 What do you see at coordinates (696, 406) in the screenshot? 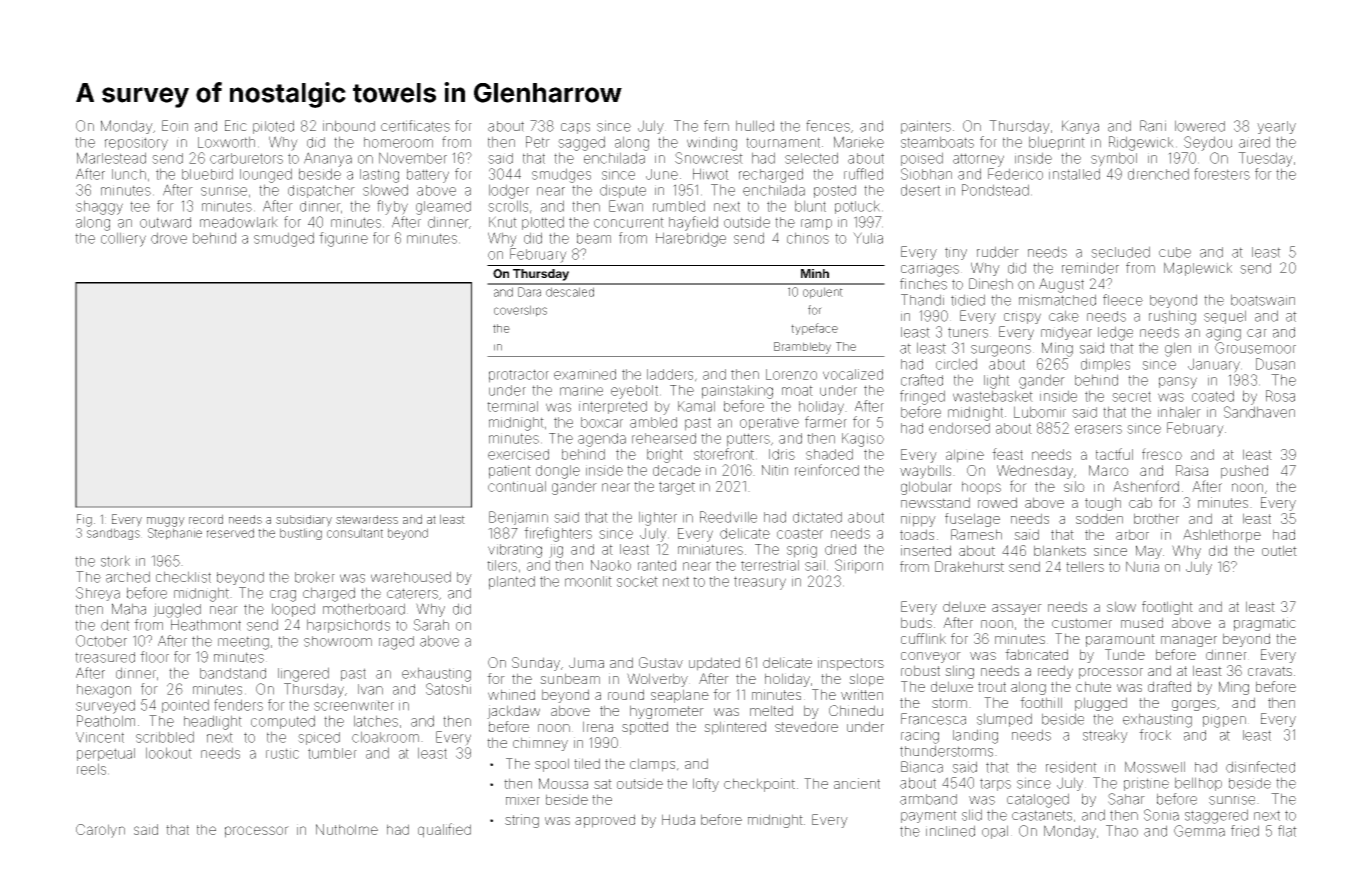
I see `Kamal` at bounding box center [696, 406].
